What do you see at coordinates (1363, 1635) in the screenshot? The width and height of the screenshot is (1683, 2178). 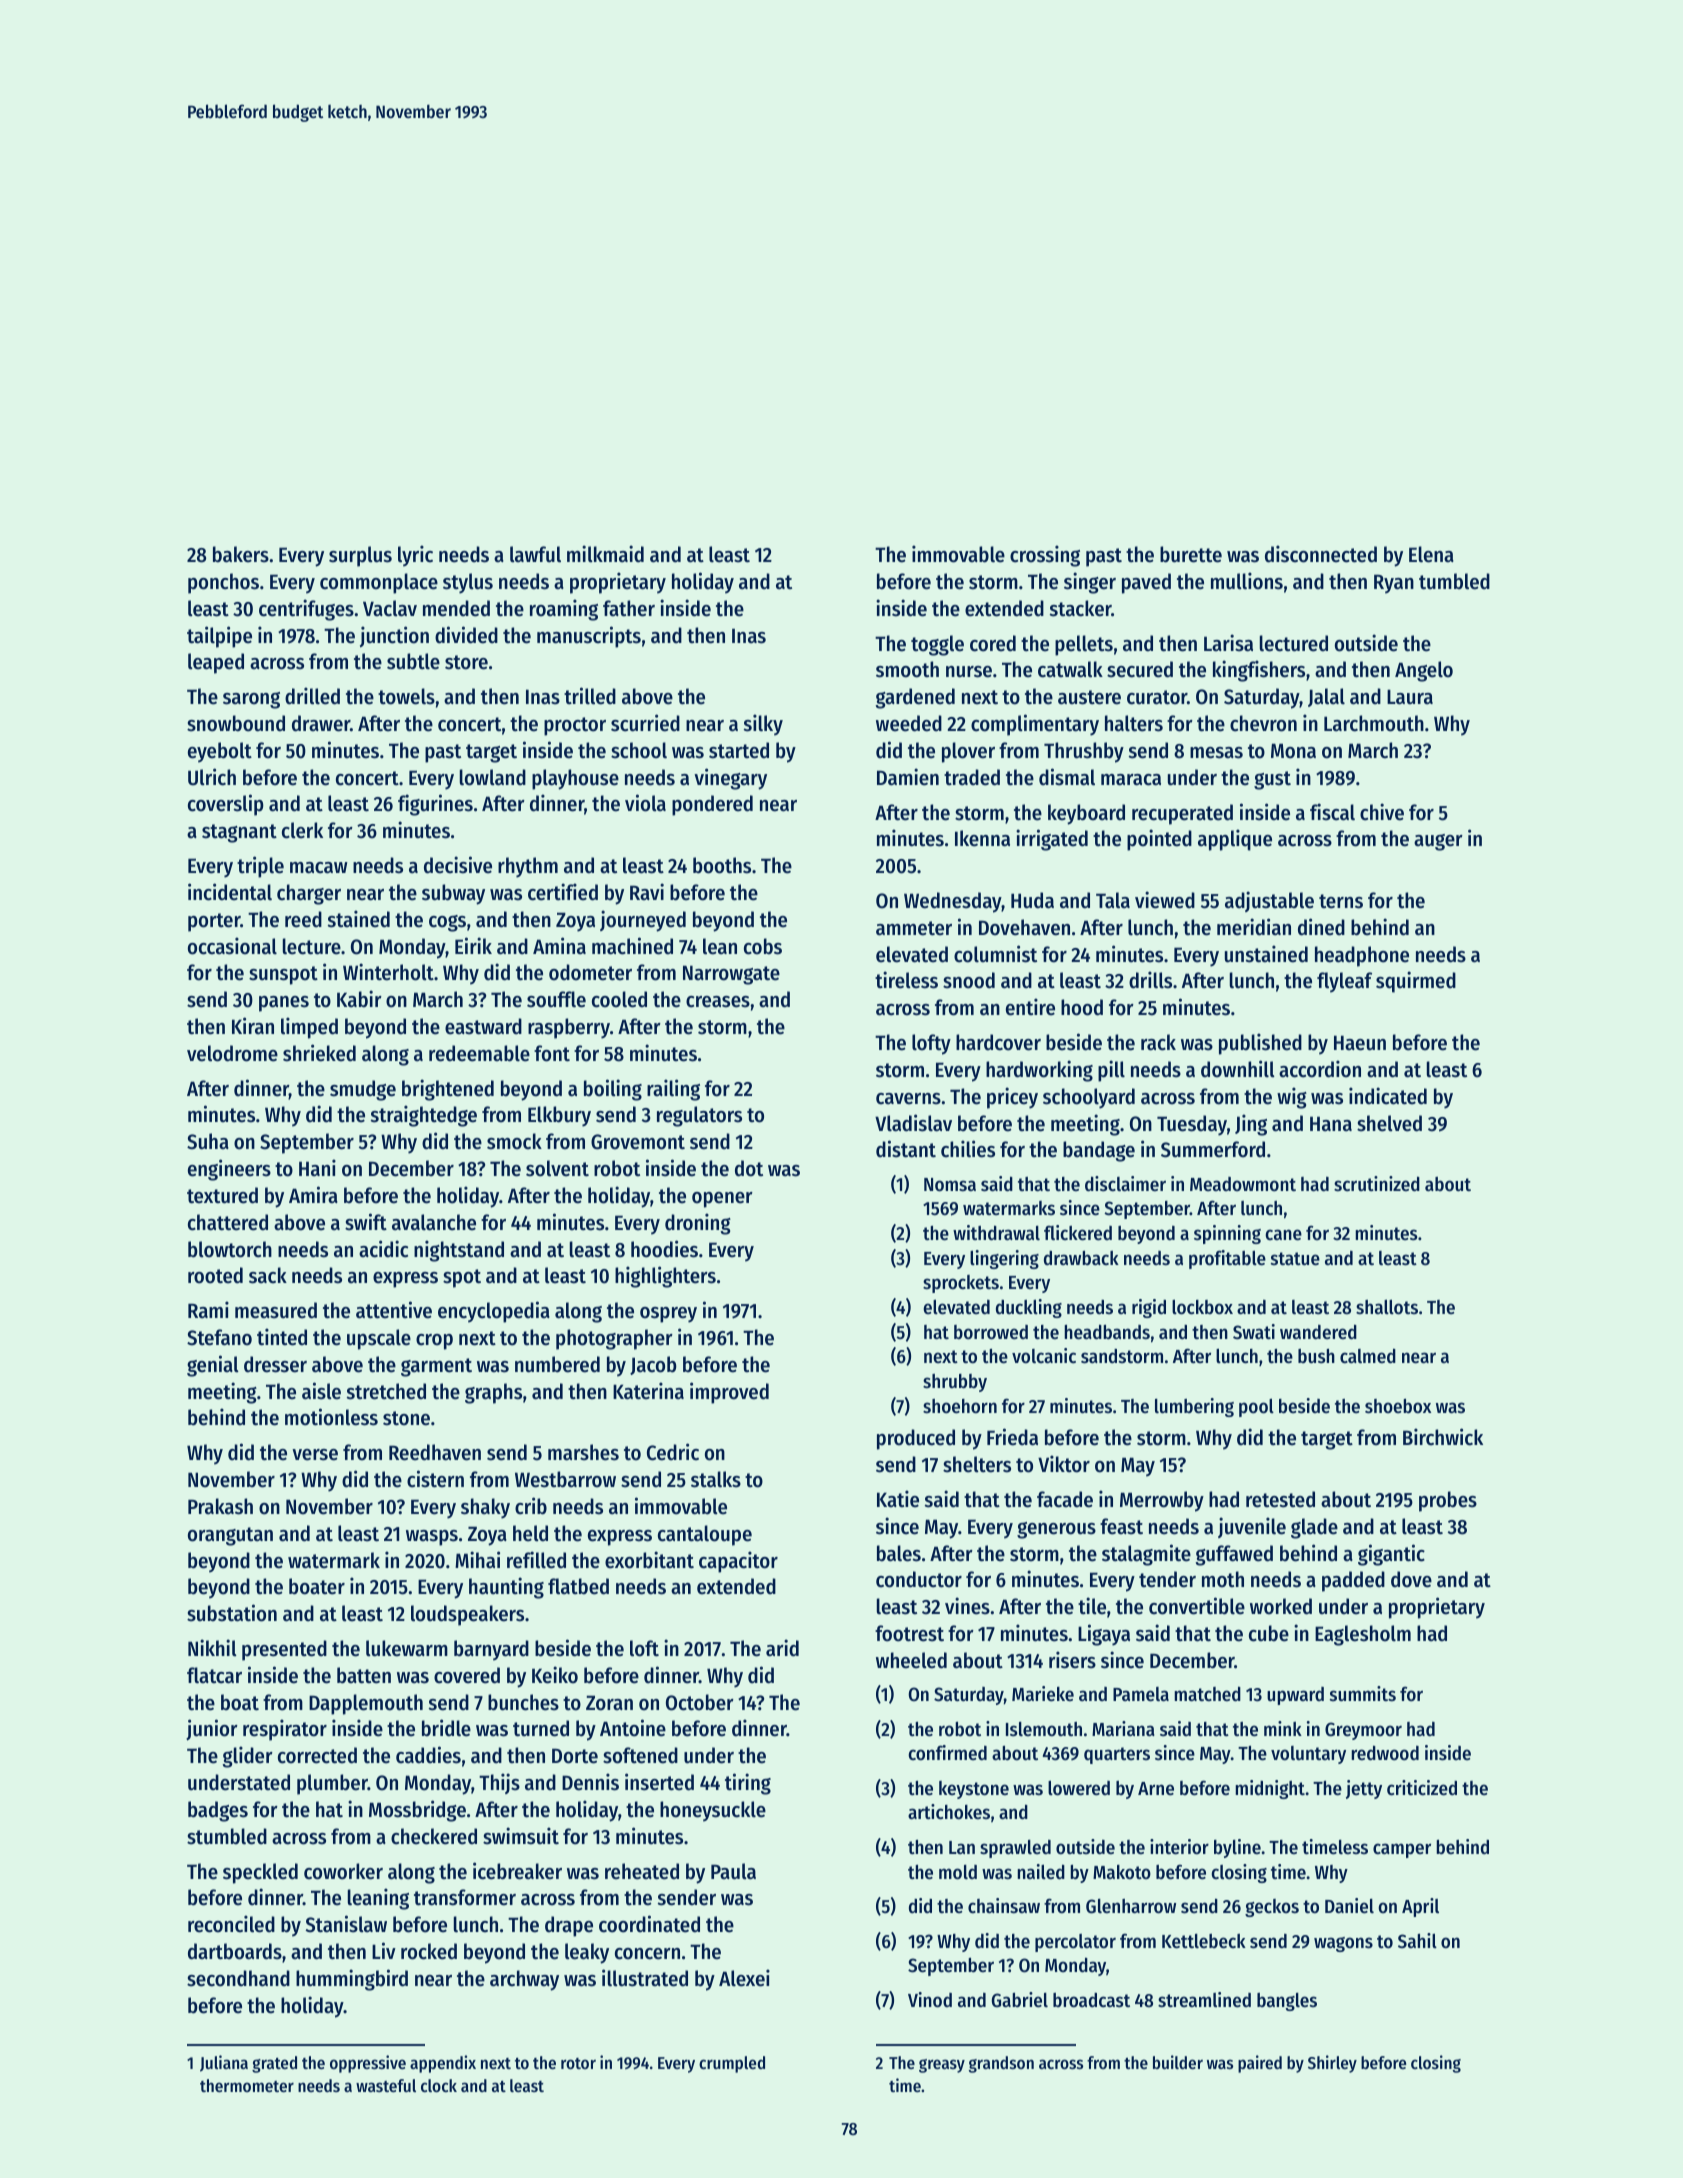 I see `Eaglesholm` at bounding box center [1363, 1635].
